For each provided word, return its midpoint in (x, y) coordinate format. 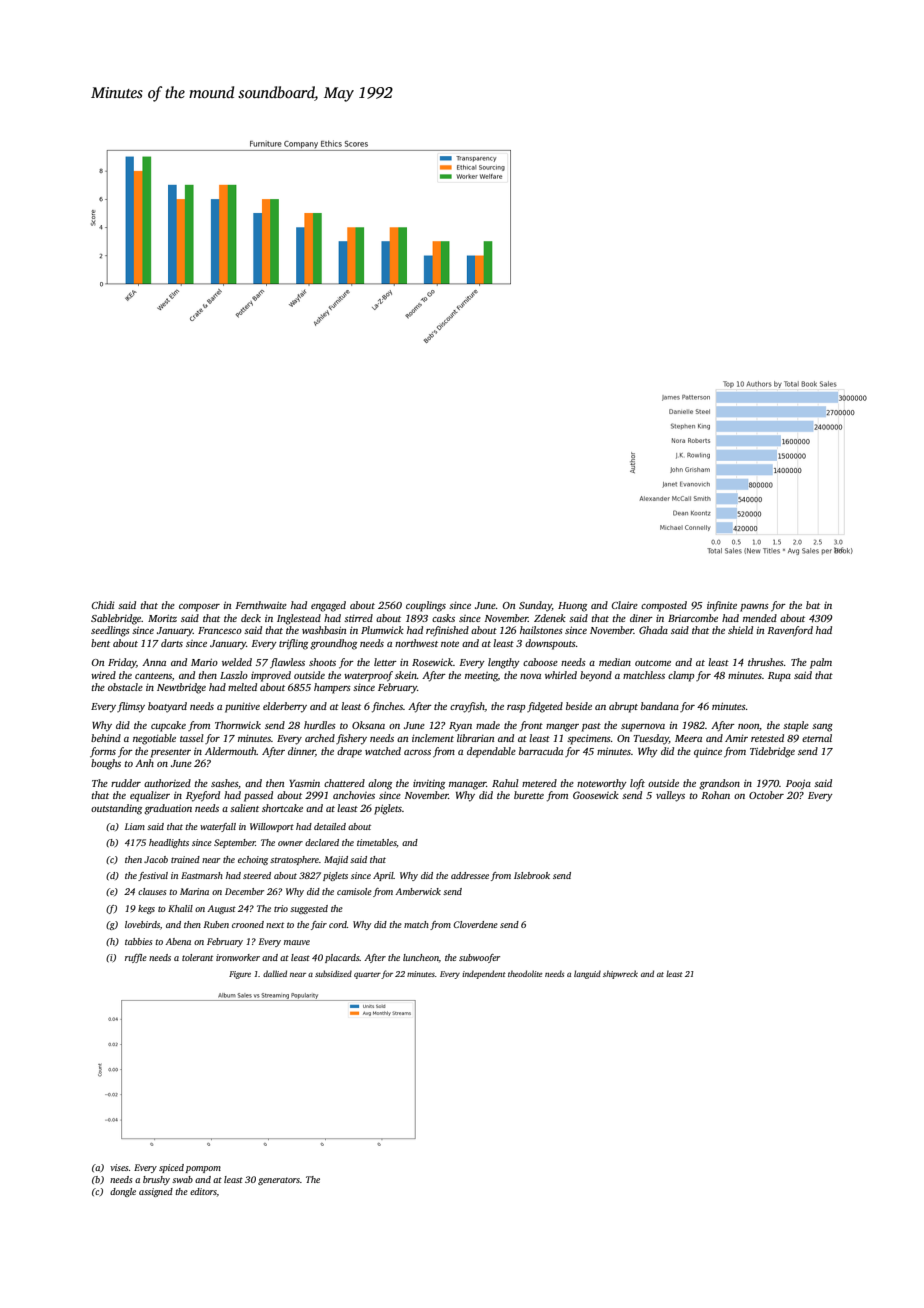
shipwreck (620, 974)
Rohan (715, 795)
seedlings (110, 631)
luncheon (421, 957)
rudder (126, 783)
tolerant (197, 957)
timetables (377, 843)
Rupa (779, 677)
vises (119, 1167)
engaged (328, 606)
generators (279, 1181)
